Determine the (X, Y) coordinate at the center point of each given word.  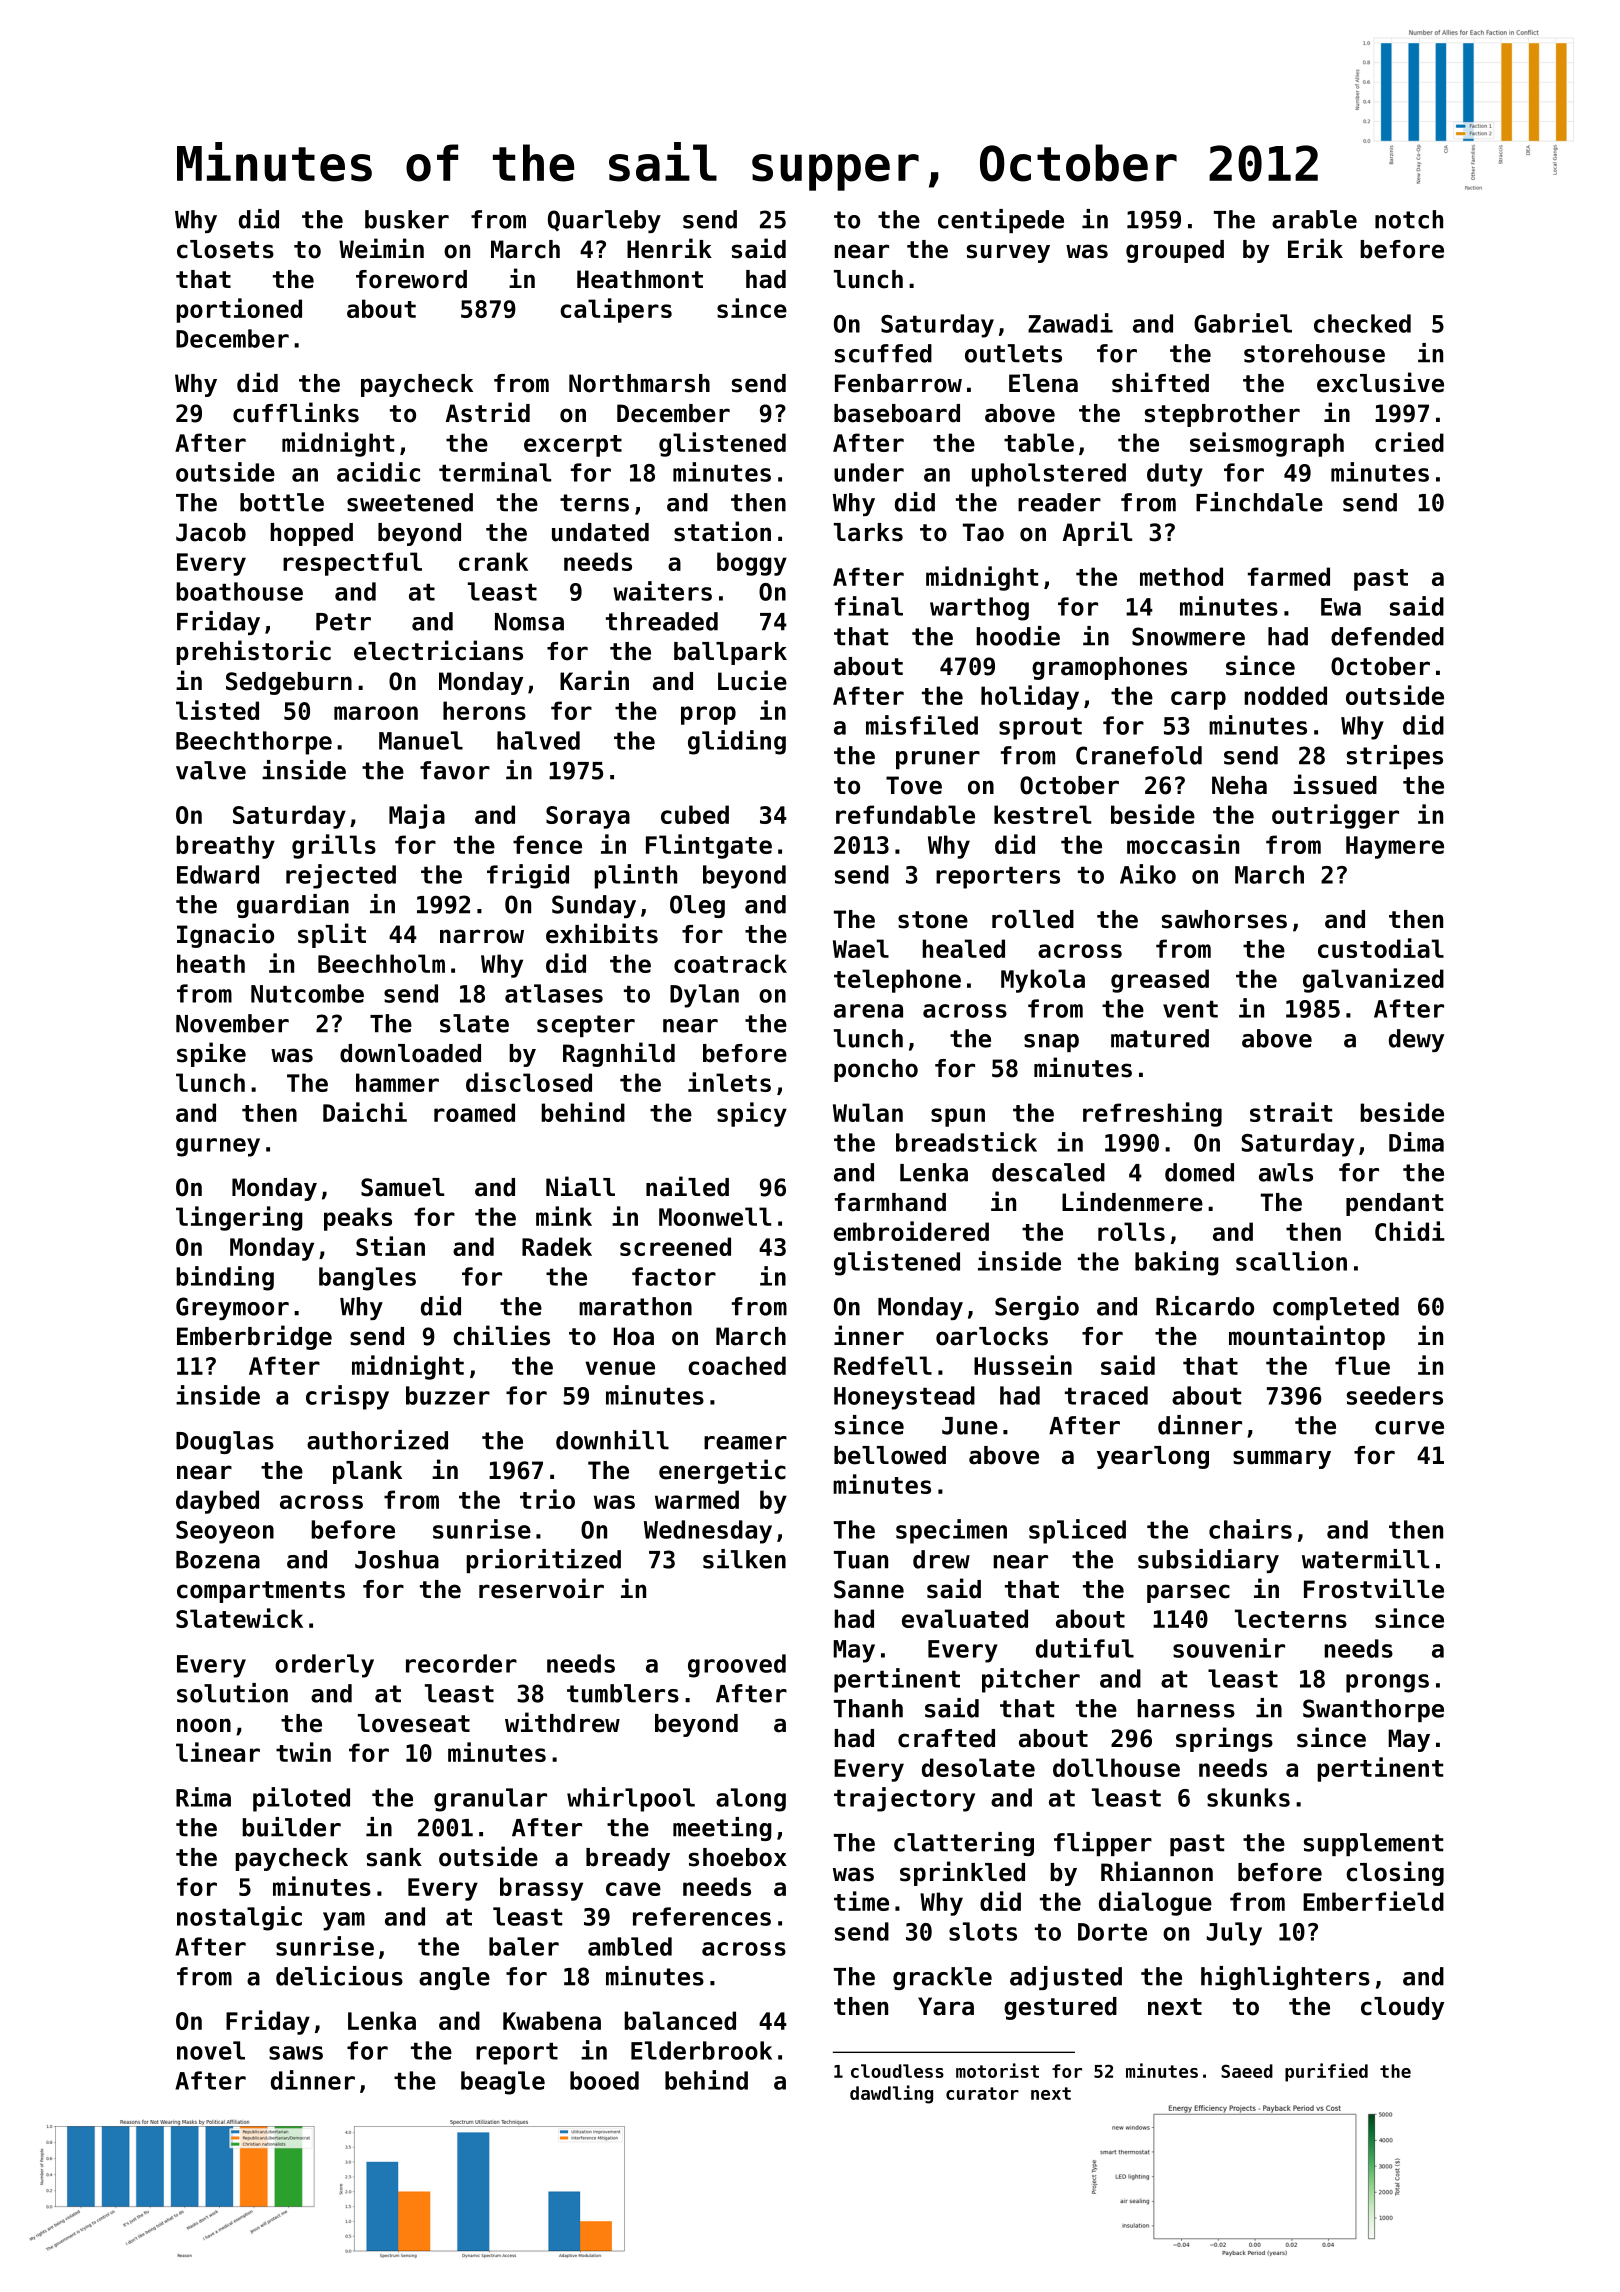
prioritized (543, 1561)
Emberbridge (254, 1337)
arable (1314, 219)
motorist (997, 2070)
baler (524, 1946)
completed (1336, 1308)
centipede (1001, 221)
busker (407, 219)
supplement (1373, 1844)
